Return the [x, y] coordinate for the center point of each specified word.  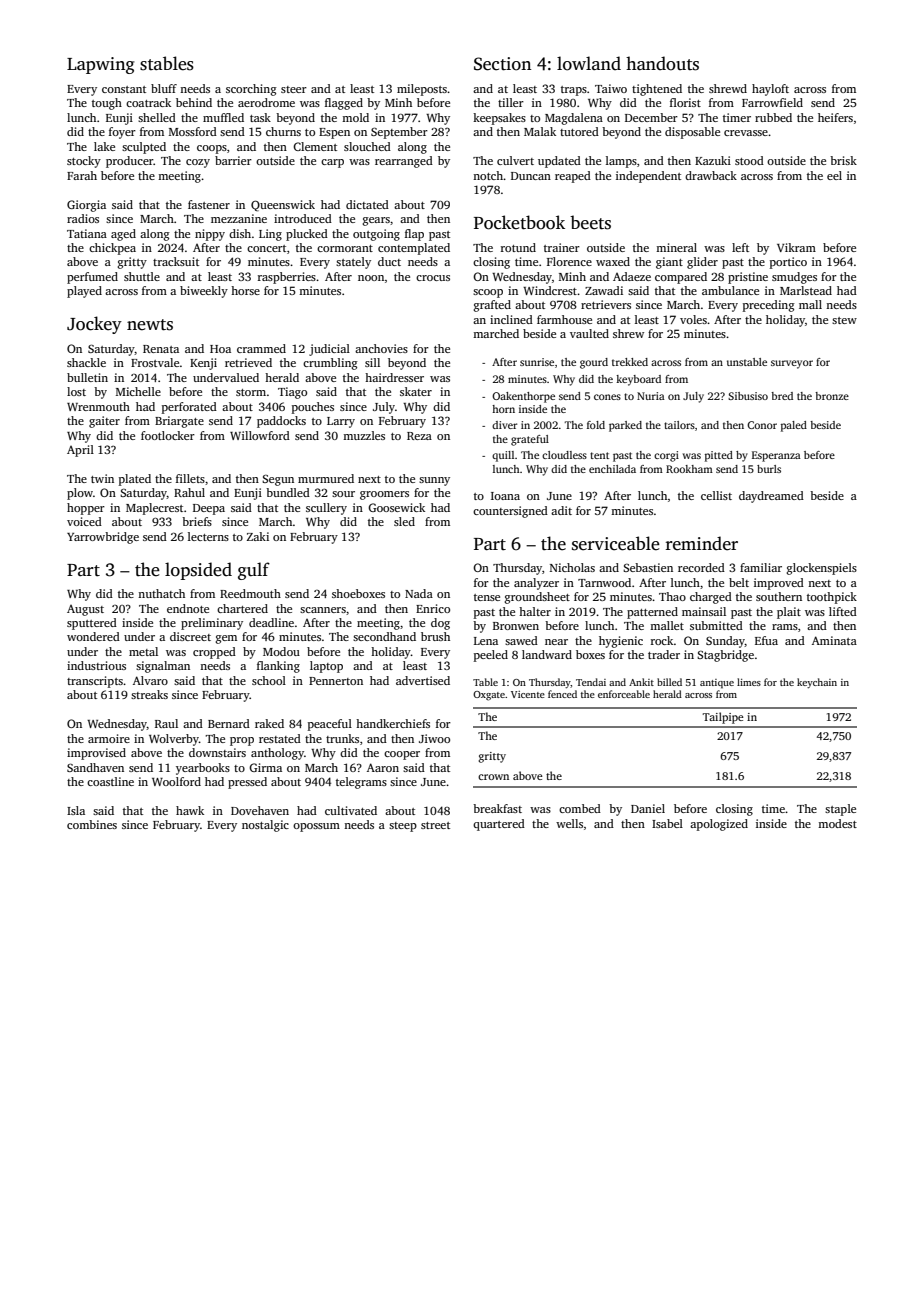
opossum [316, 827]
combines [92, 824]
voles [693, 319]
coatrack [148, 102]
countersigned [510, 512]
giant [669, 263]
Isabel [667, 823]
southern [779, 596]
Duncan [531, 176]
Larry [341, 422]
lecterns [208, 536]
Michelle [138, 391]
